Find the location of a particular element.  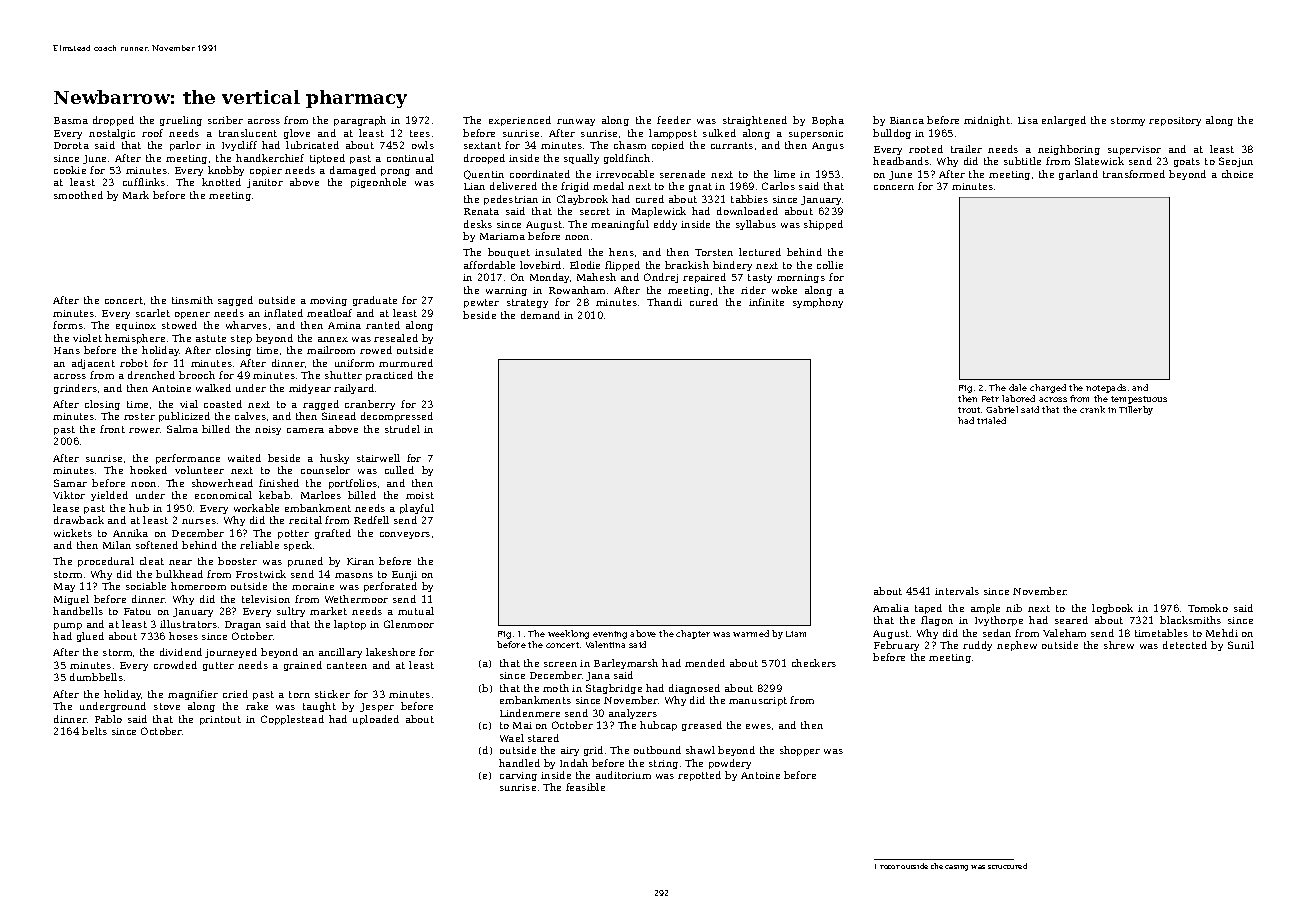

janitor is located at coordinates (265, 183).
